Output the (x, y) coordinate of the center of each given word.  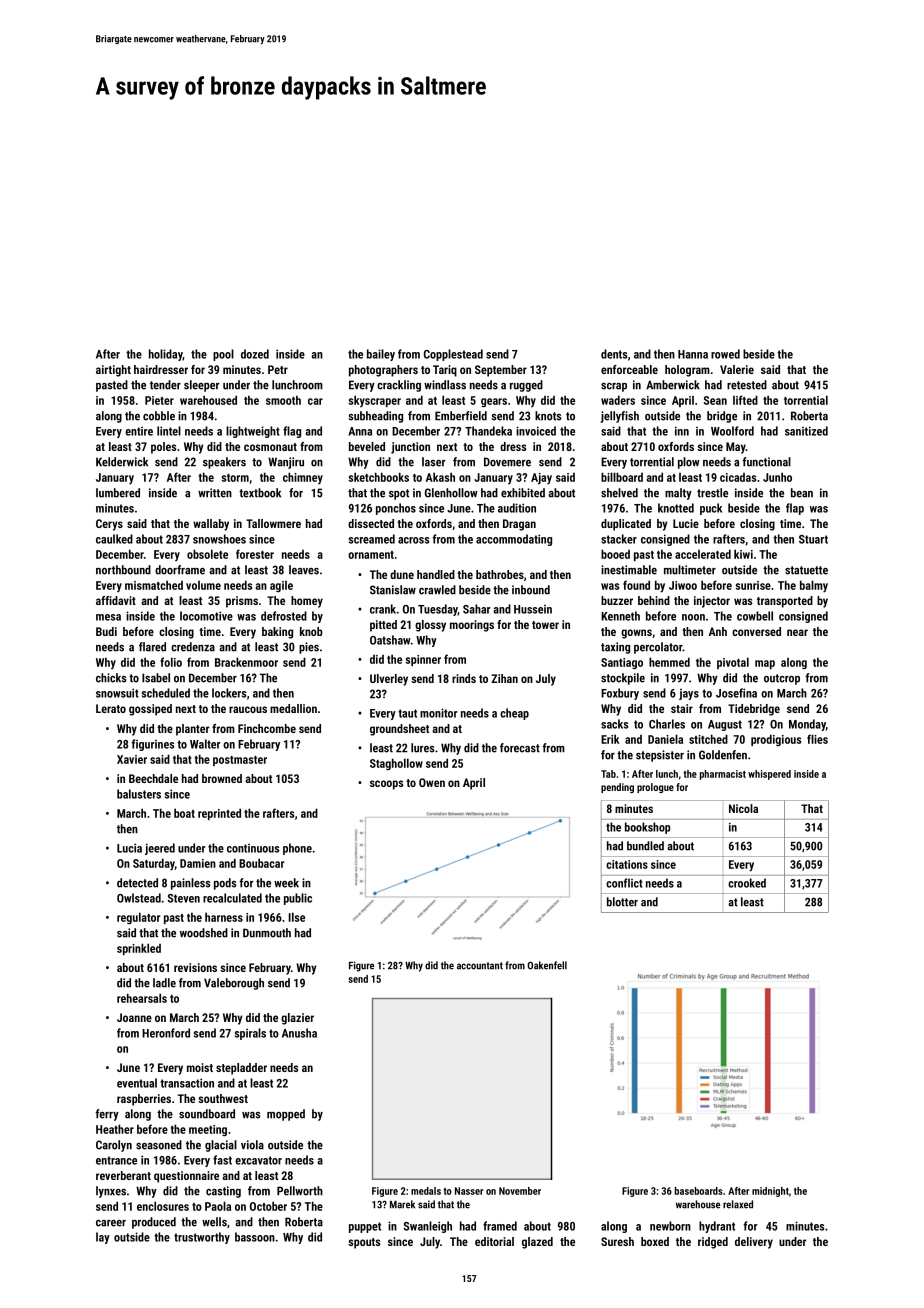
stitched (708, 739)
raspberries (144, 1100)
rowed (725, 354)
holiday (166, 355)
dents (614, 354)
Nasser (469, 1191)
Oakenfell (547, 965)
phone (297, 849)
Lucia (129, 848)
